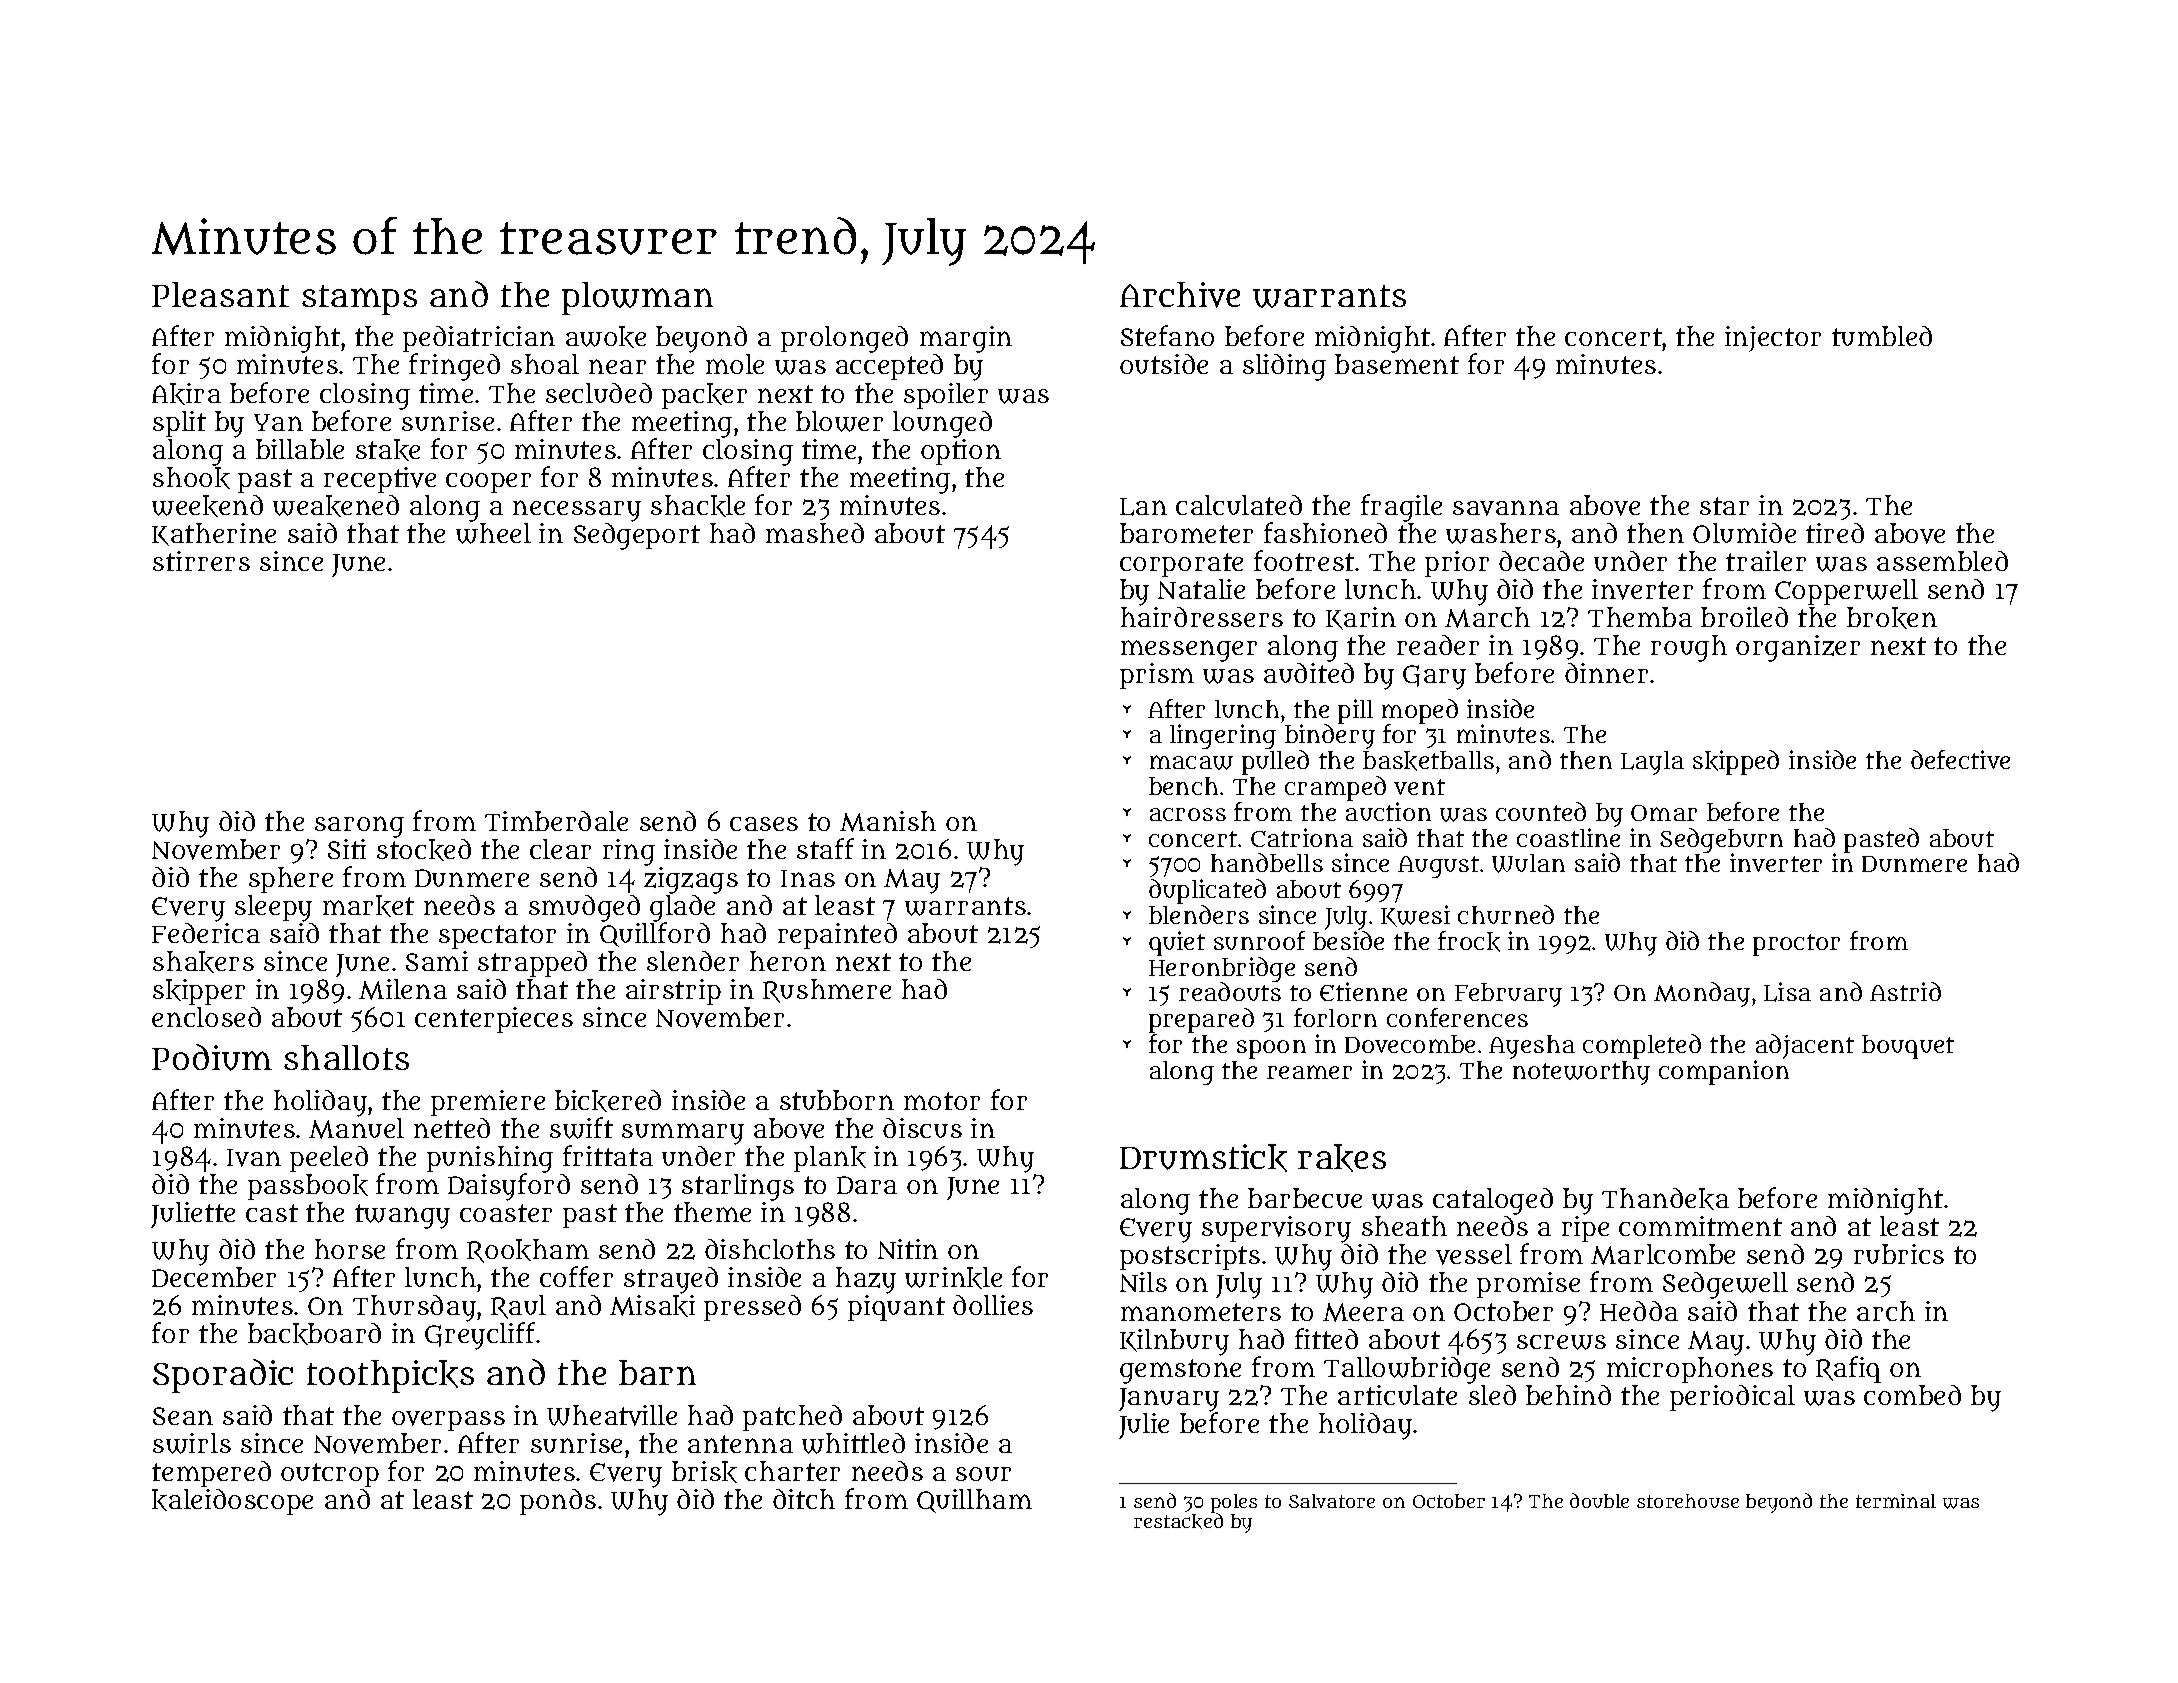  Describe the element at coordinates (815, 533) in the image. I see `mashed` at that location.
